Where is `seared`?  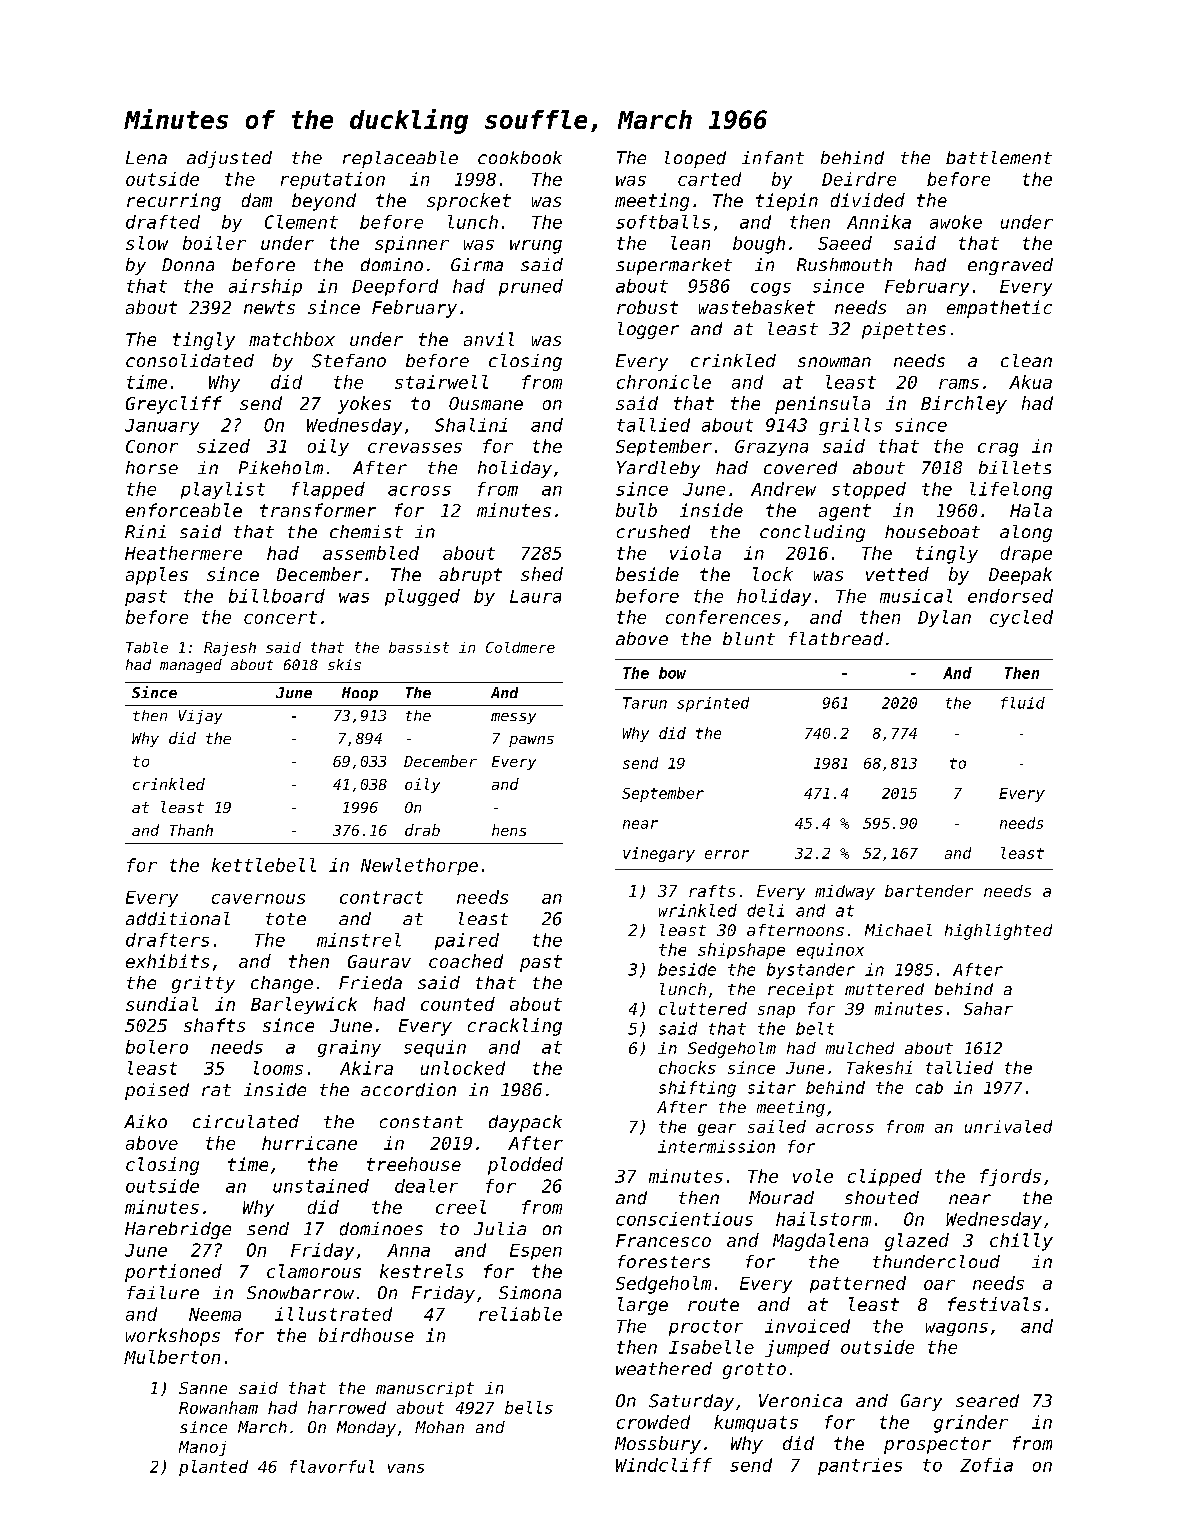
seared is located at coordinates (987, 1401).
